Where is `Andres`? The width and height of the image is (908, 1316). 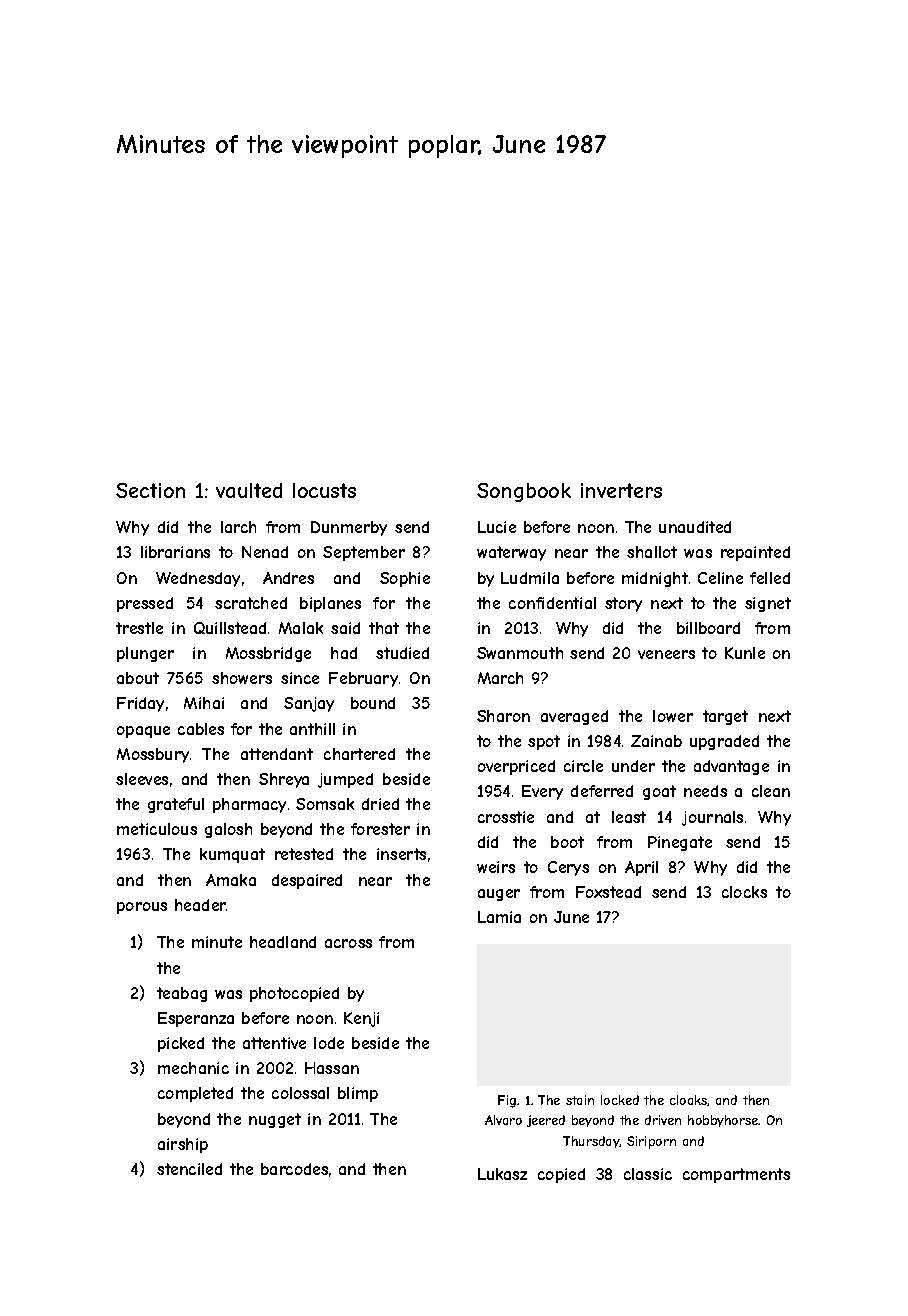 Andres is located at coordinates (288, 578).
